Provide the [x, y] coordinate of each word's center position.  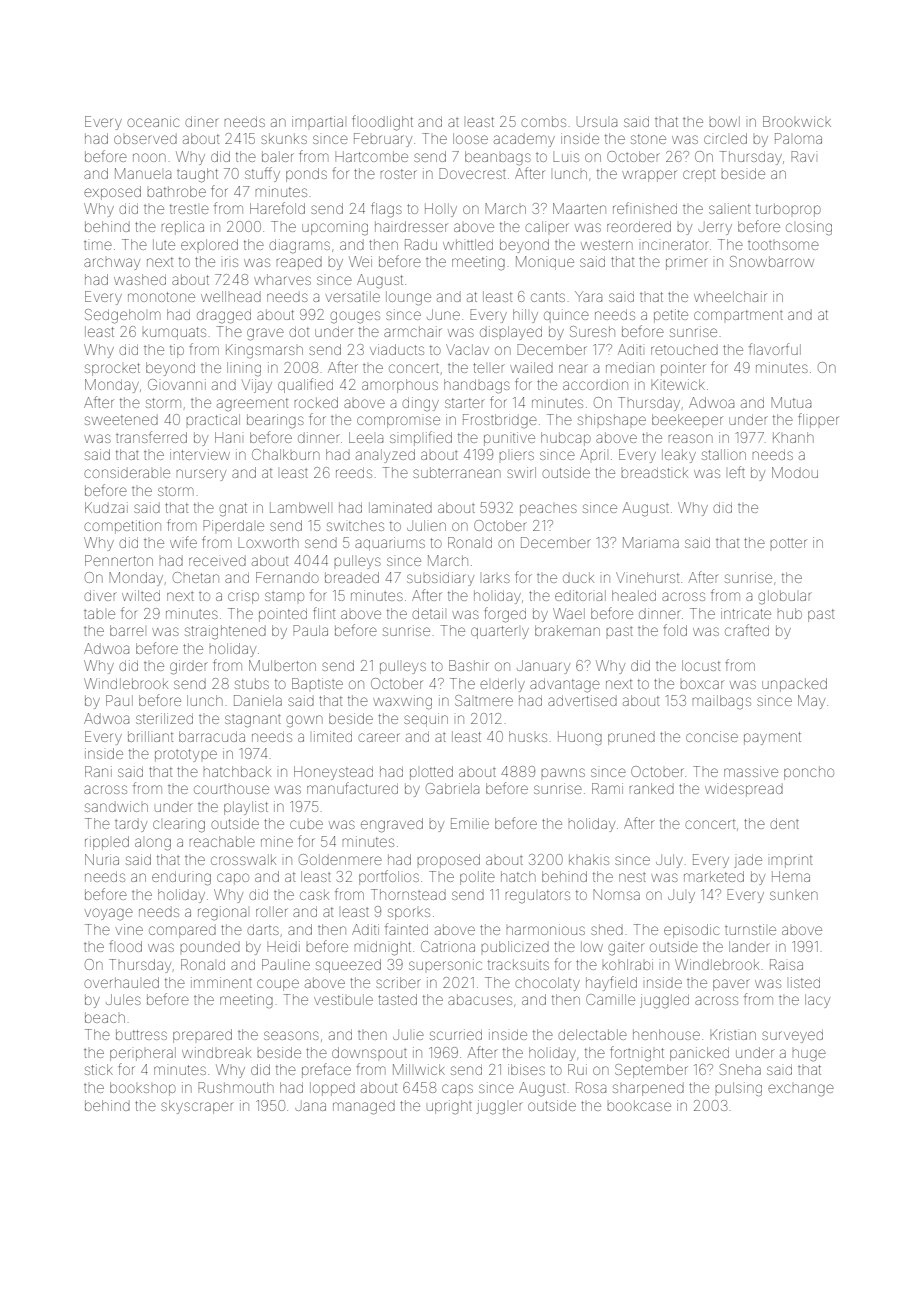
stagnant [253, 721]
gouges [355, 317]
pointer [683, 369]
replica [182, 228]
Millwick [419, 1069]
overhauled [121, 982]
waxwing [402, 702]
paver [731, 985]
